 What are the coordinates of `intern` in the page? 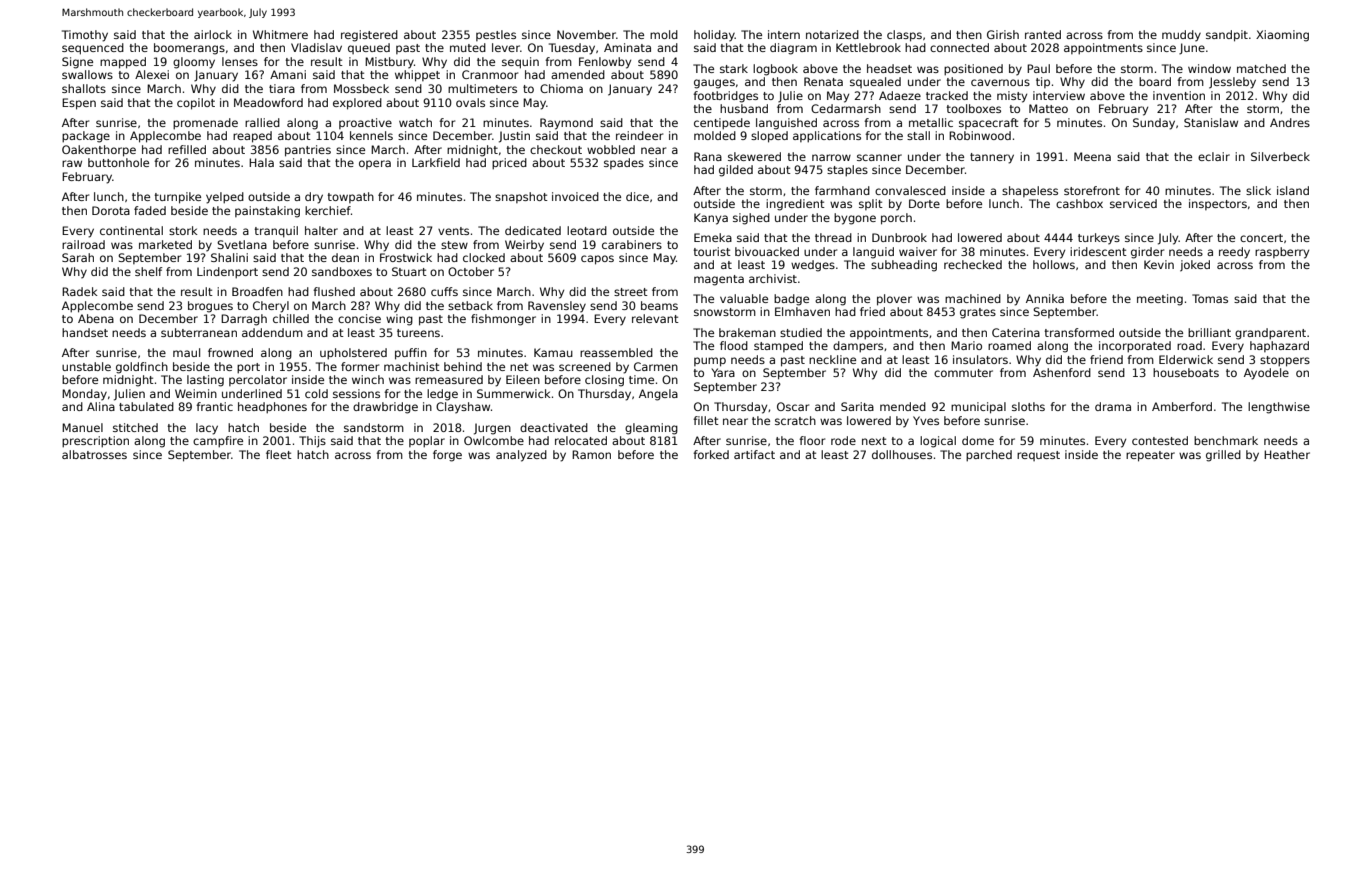 It's located at (784, 34).
